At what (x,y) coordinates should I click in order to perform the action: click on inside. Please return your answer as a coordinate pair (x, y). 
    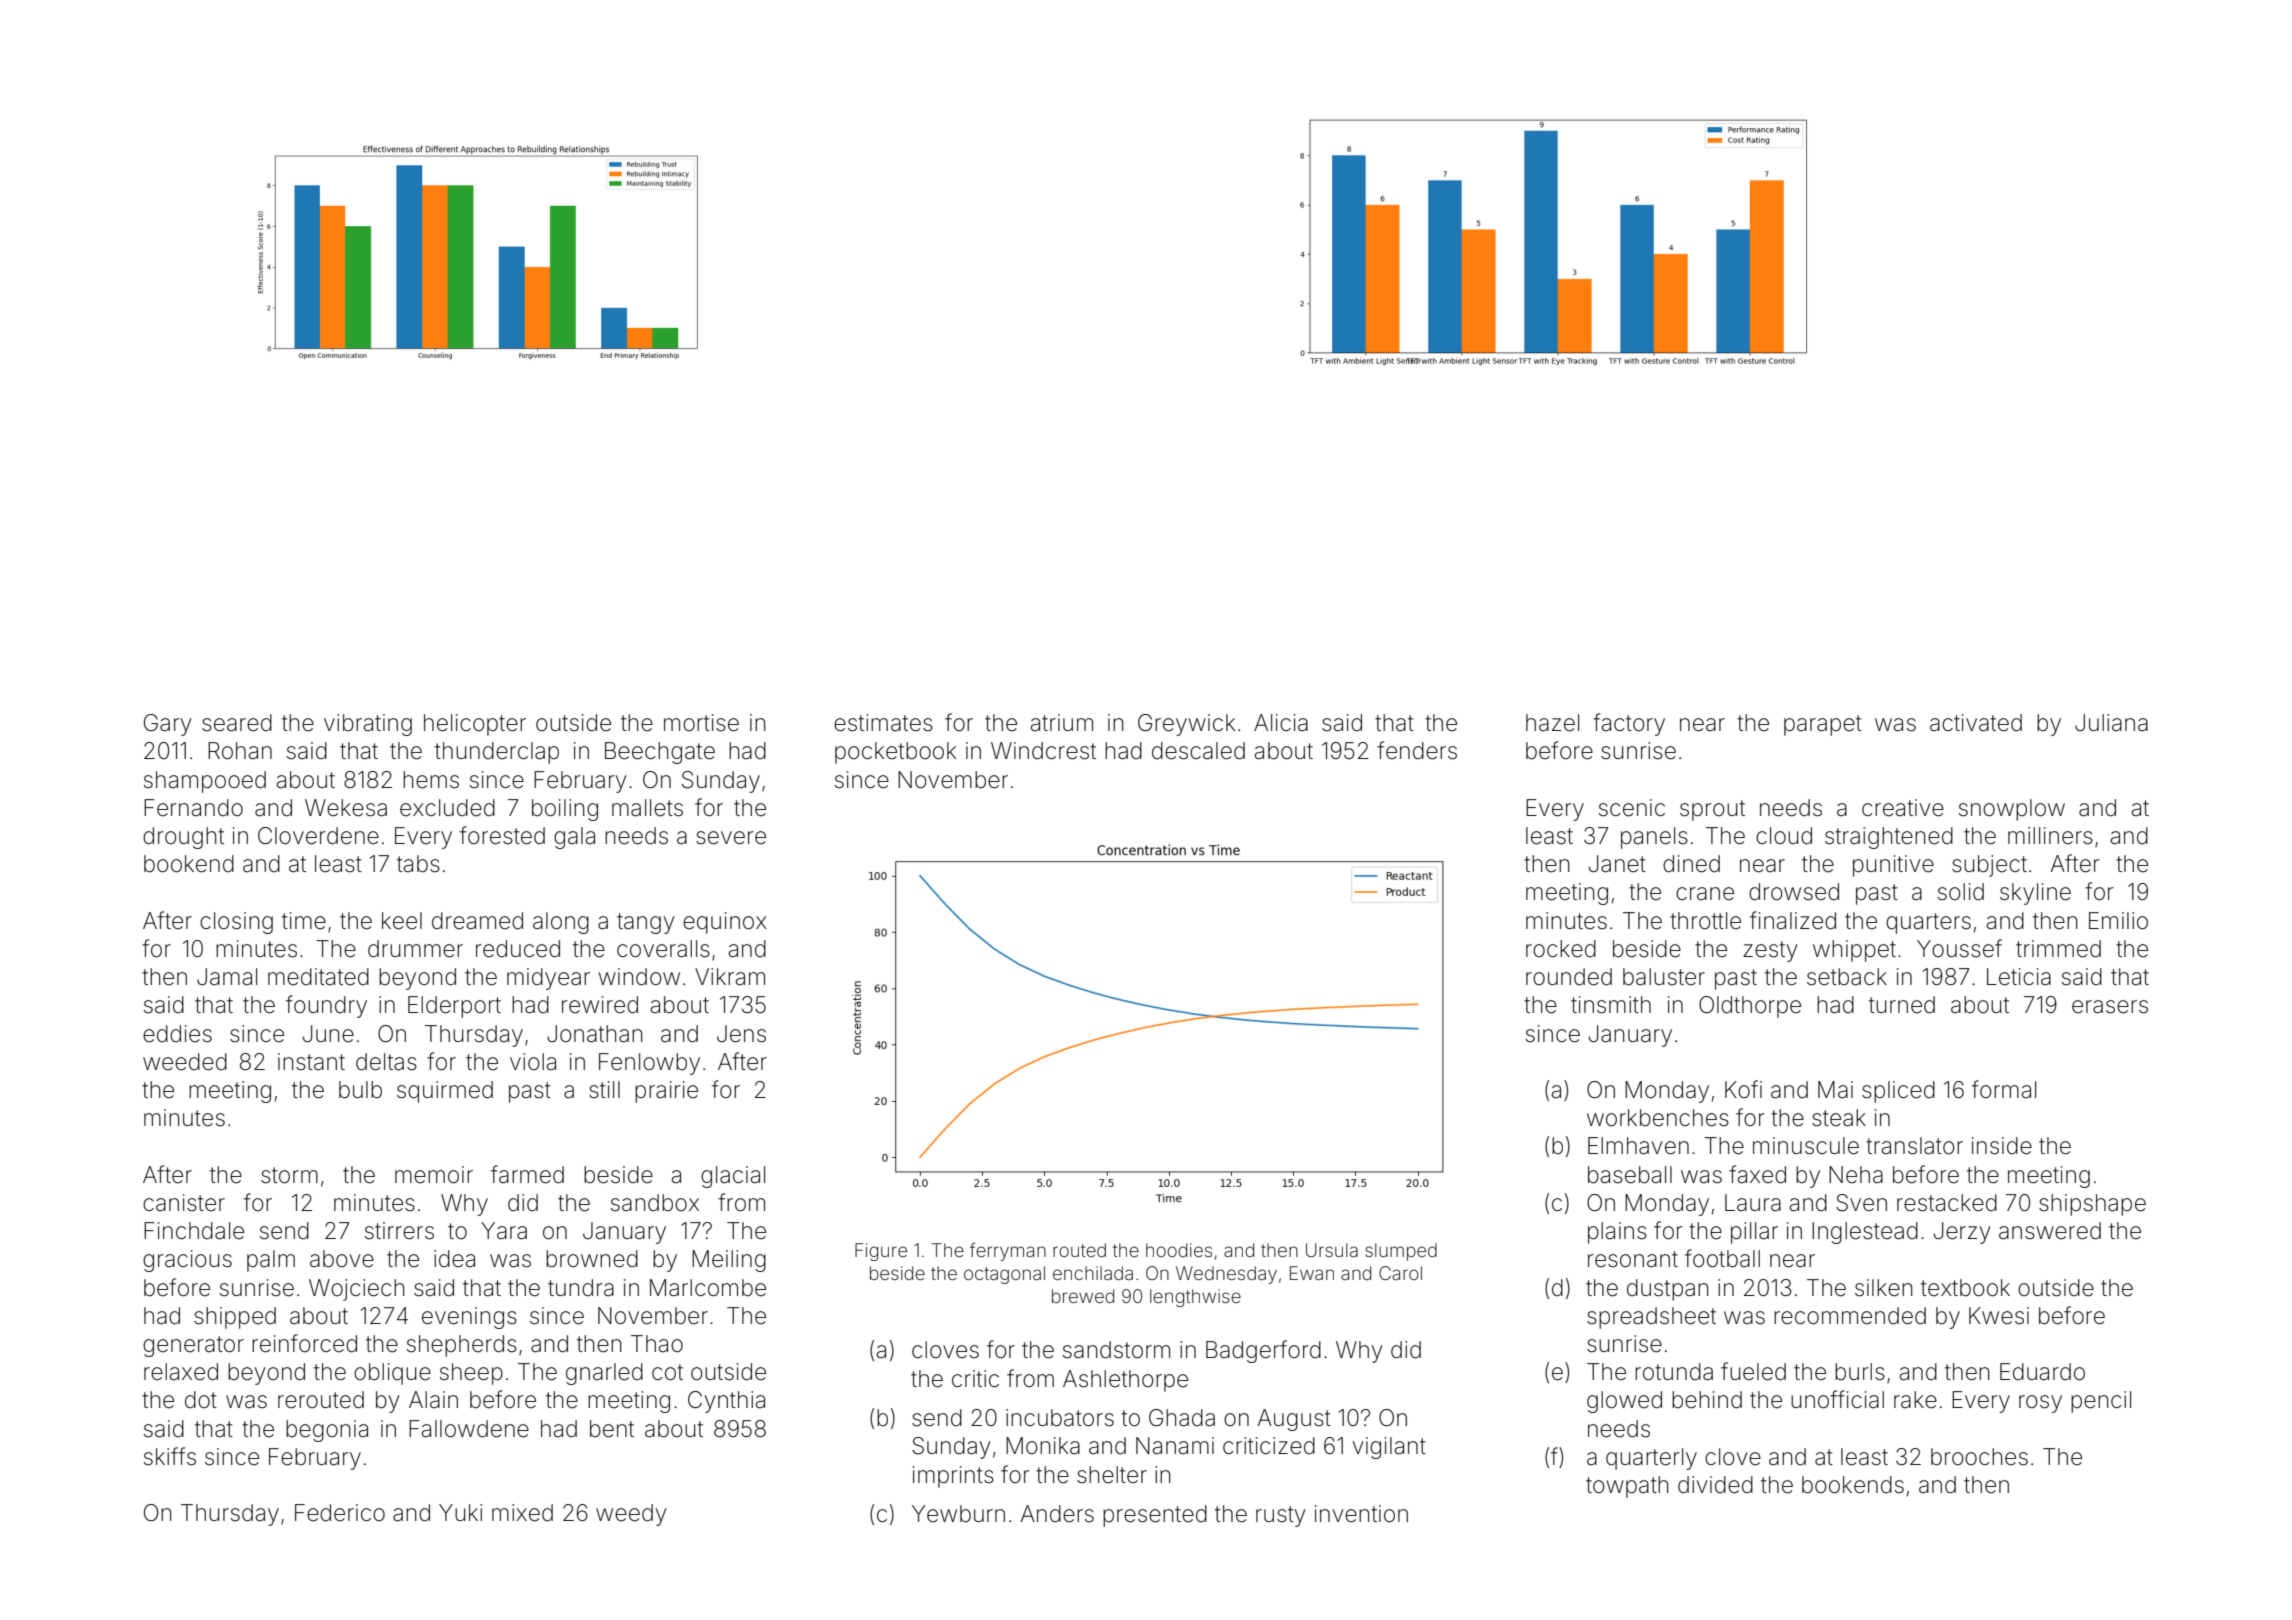
    Looking at the image, I should click on (2002, 1146).
